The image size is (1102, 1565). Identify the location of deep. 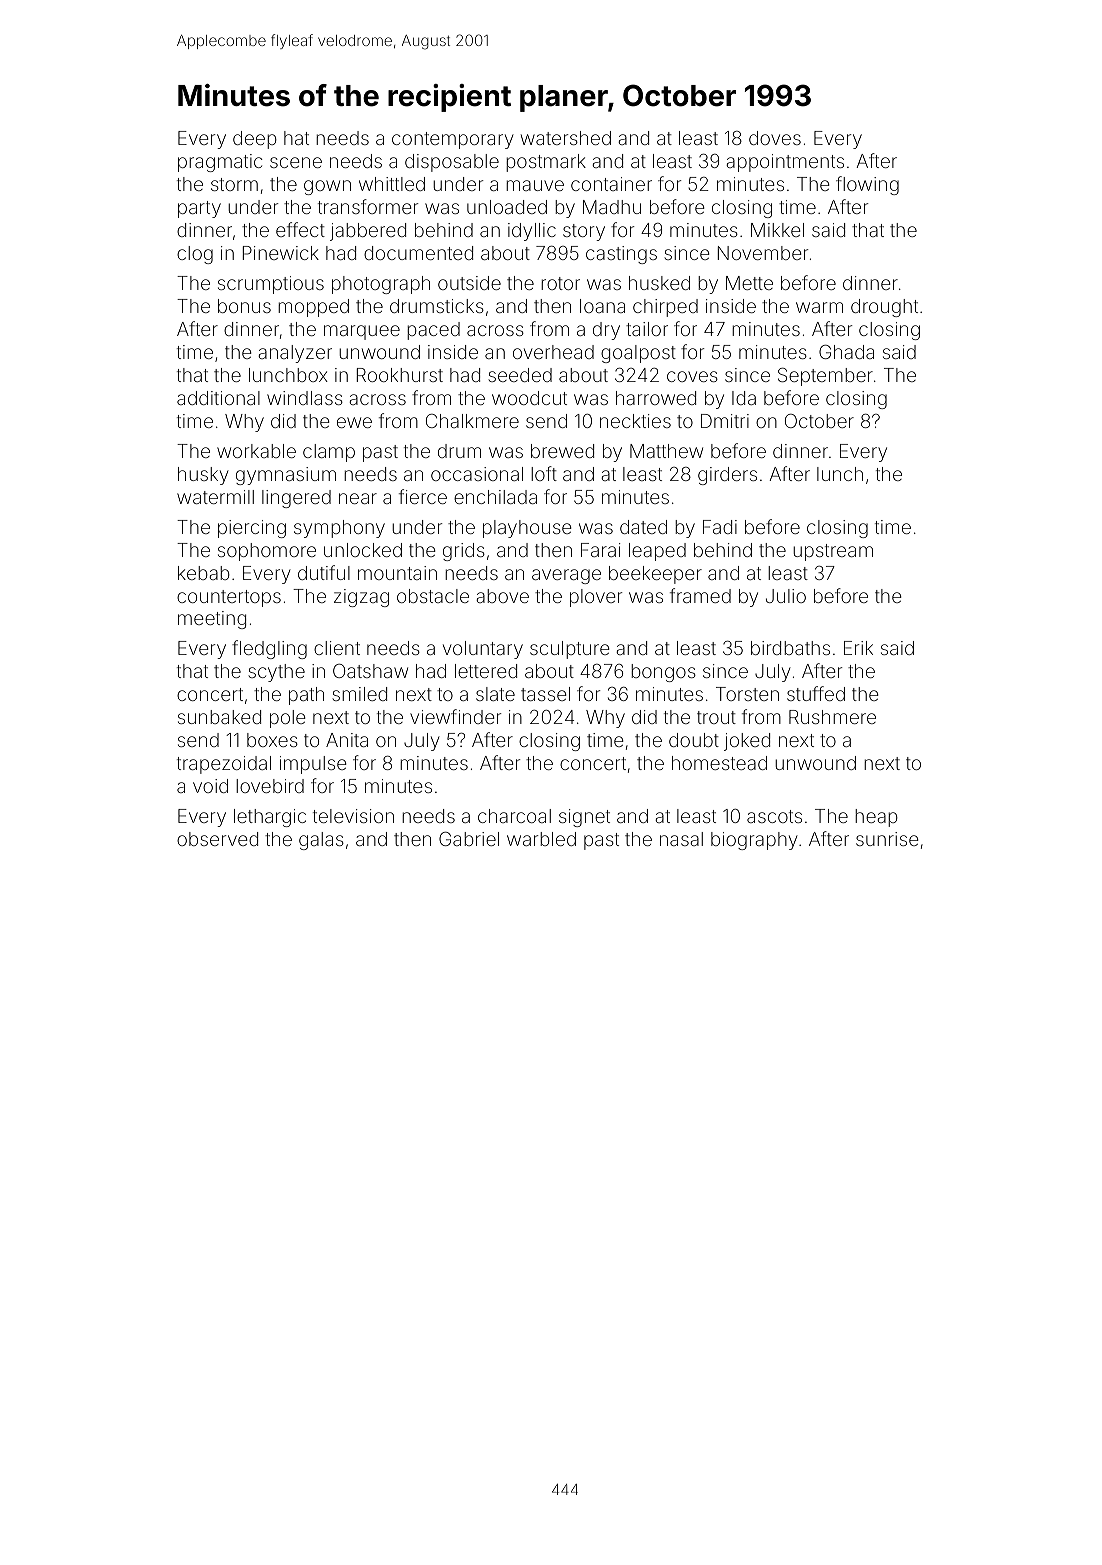
(255, 140).
